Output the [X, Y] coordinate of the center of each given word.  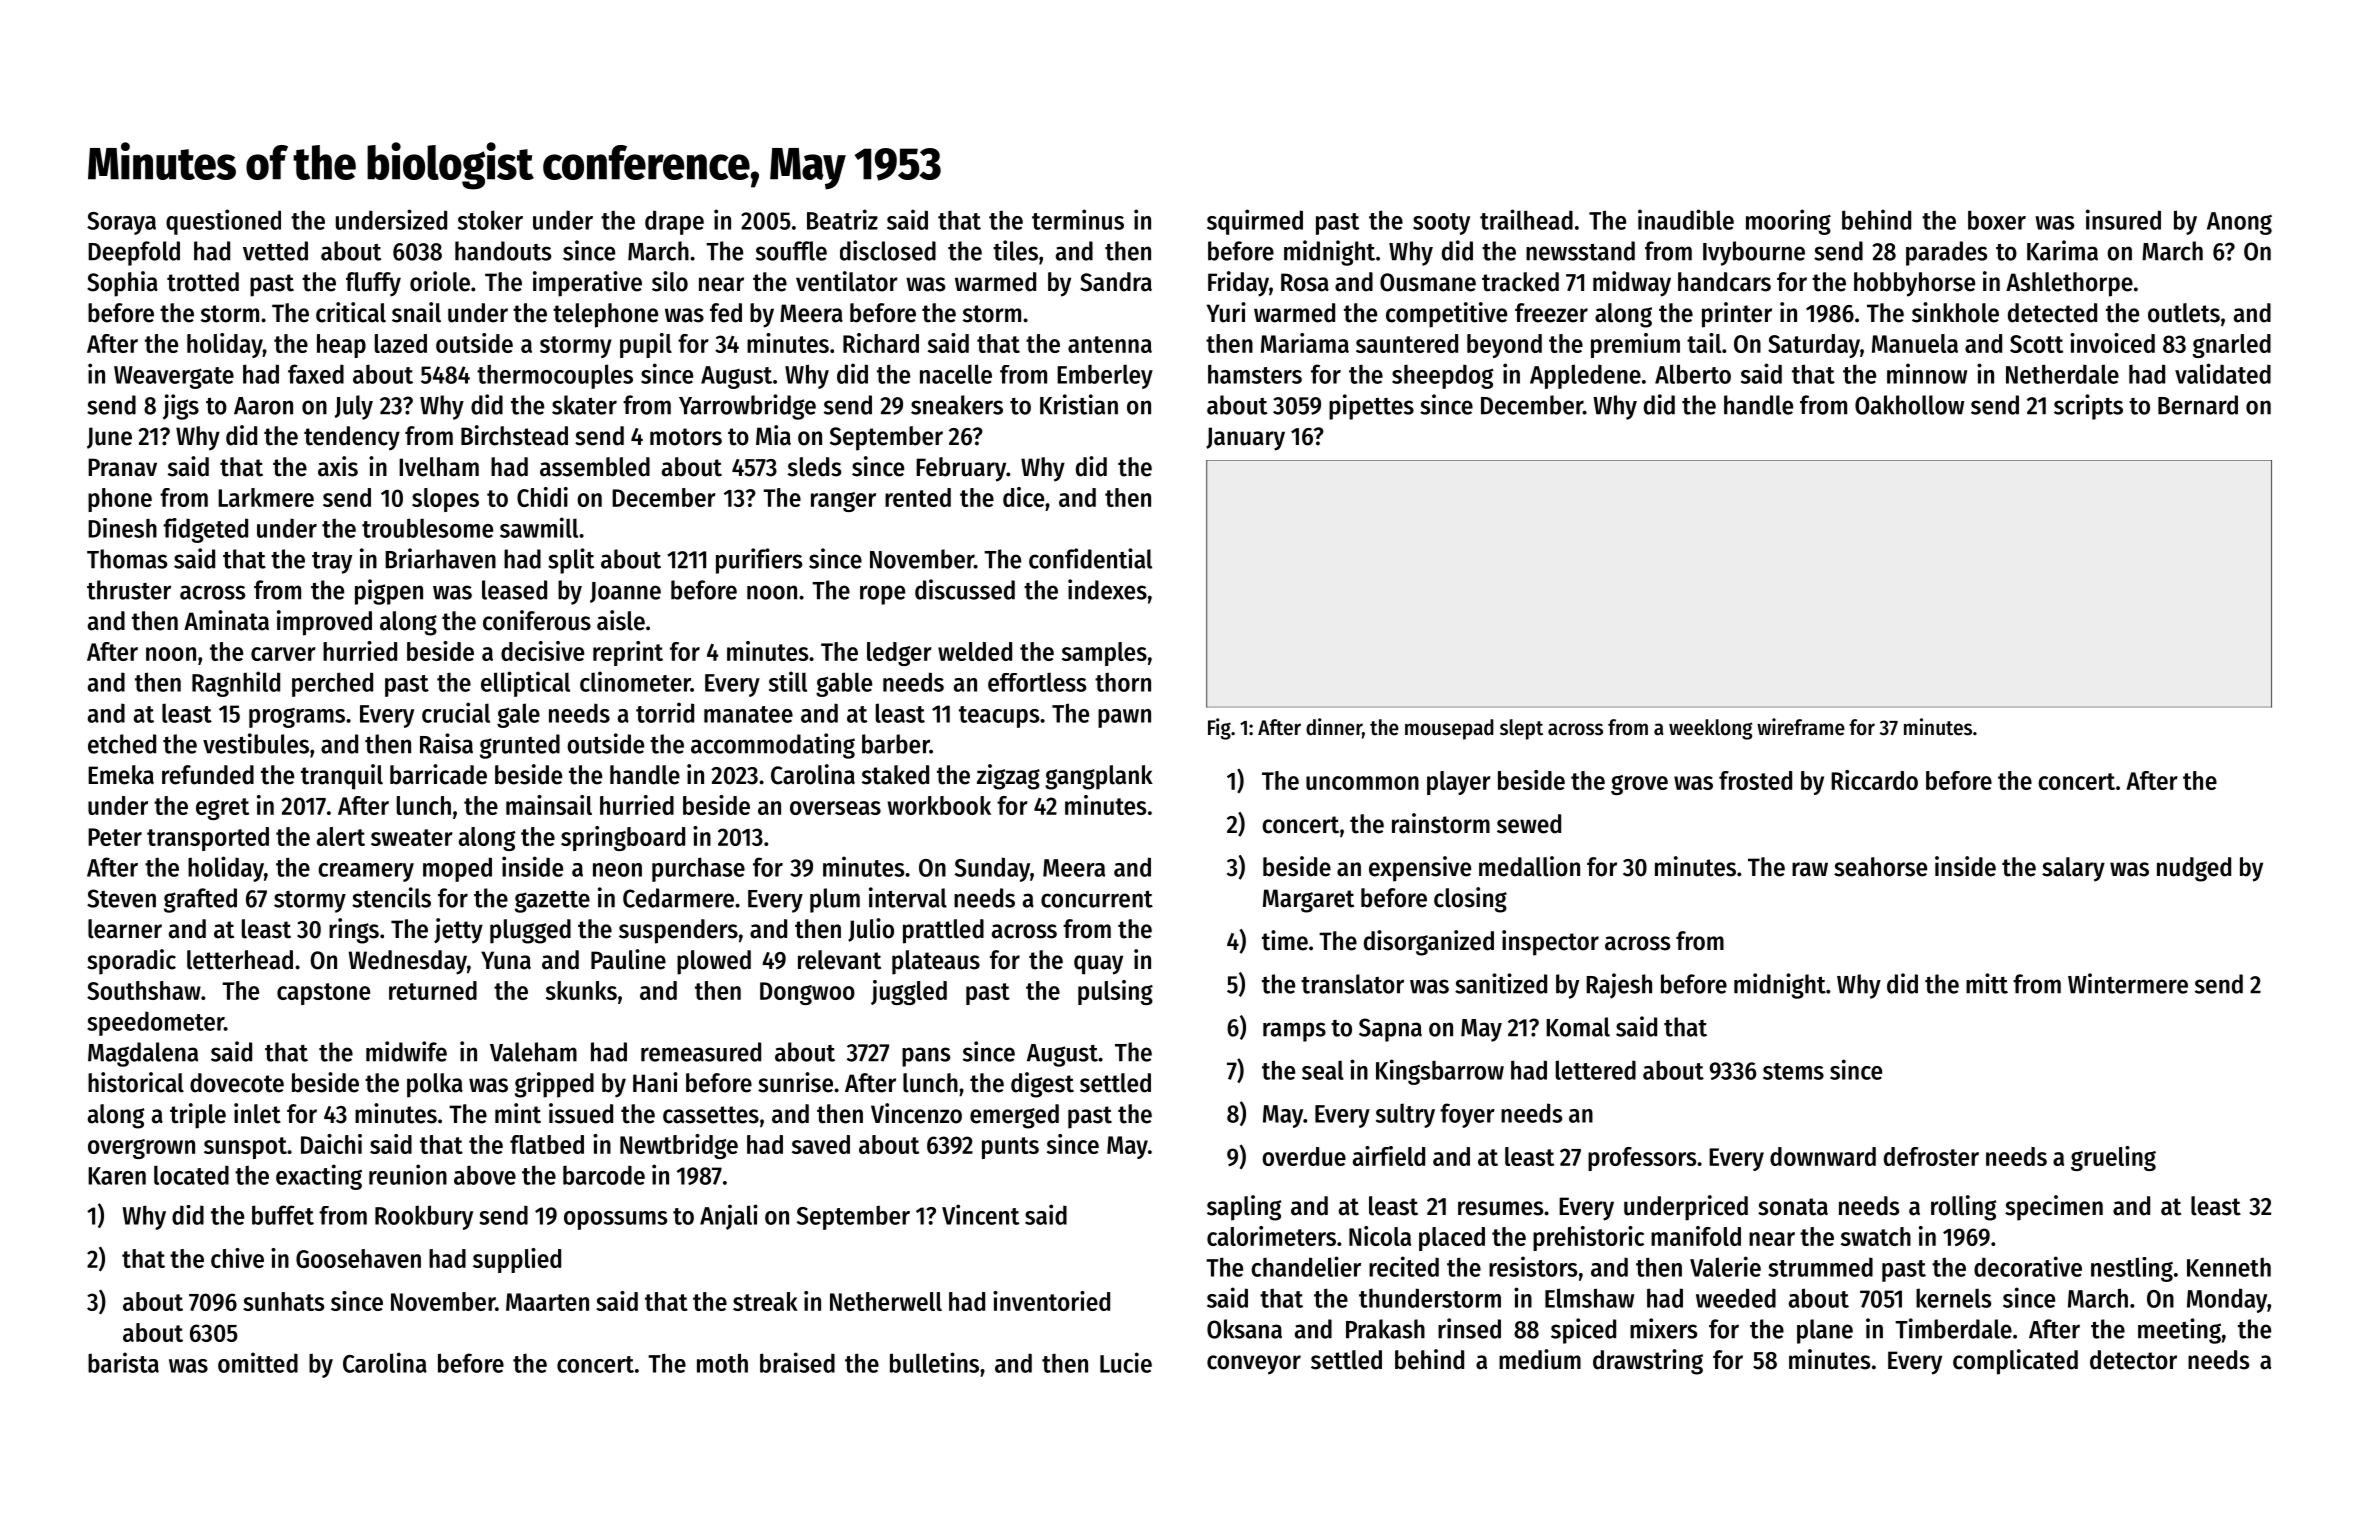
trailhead [1526, 219]
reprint [628, 653]
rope [882, 595]
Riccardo [1874, 780]
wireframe [1801, 727]
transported [208, 839]
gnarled [2232, 346]
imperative [587, 284]
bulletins [934, 1362]
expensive [1420, 869]
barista [123, 1362]
